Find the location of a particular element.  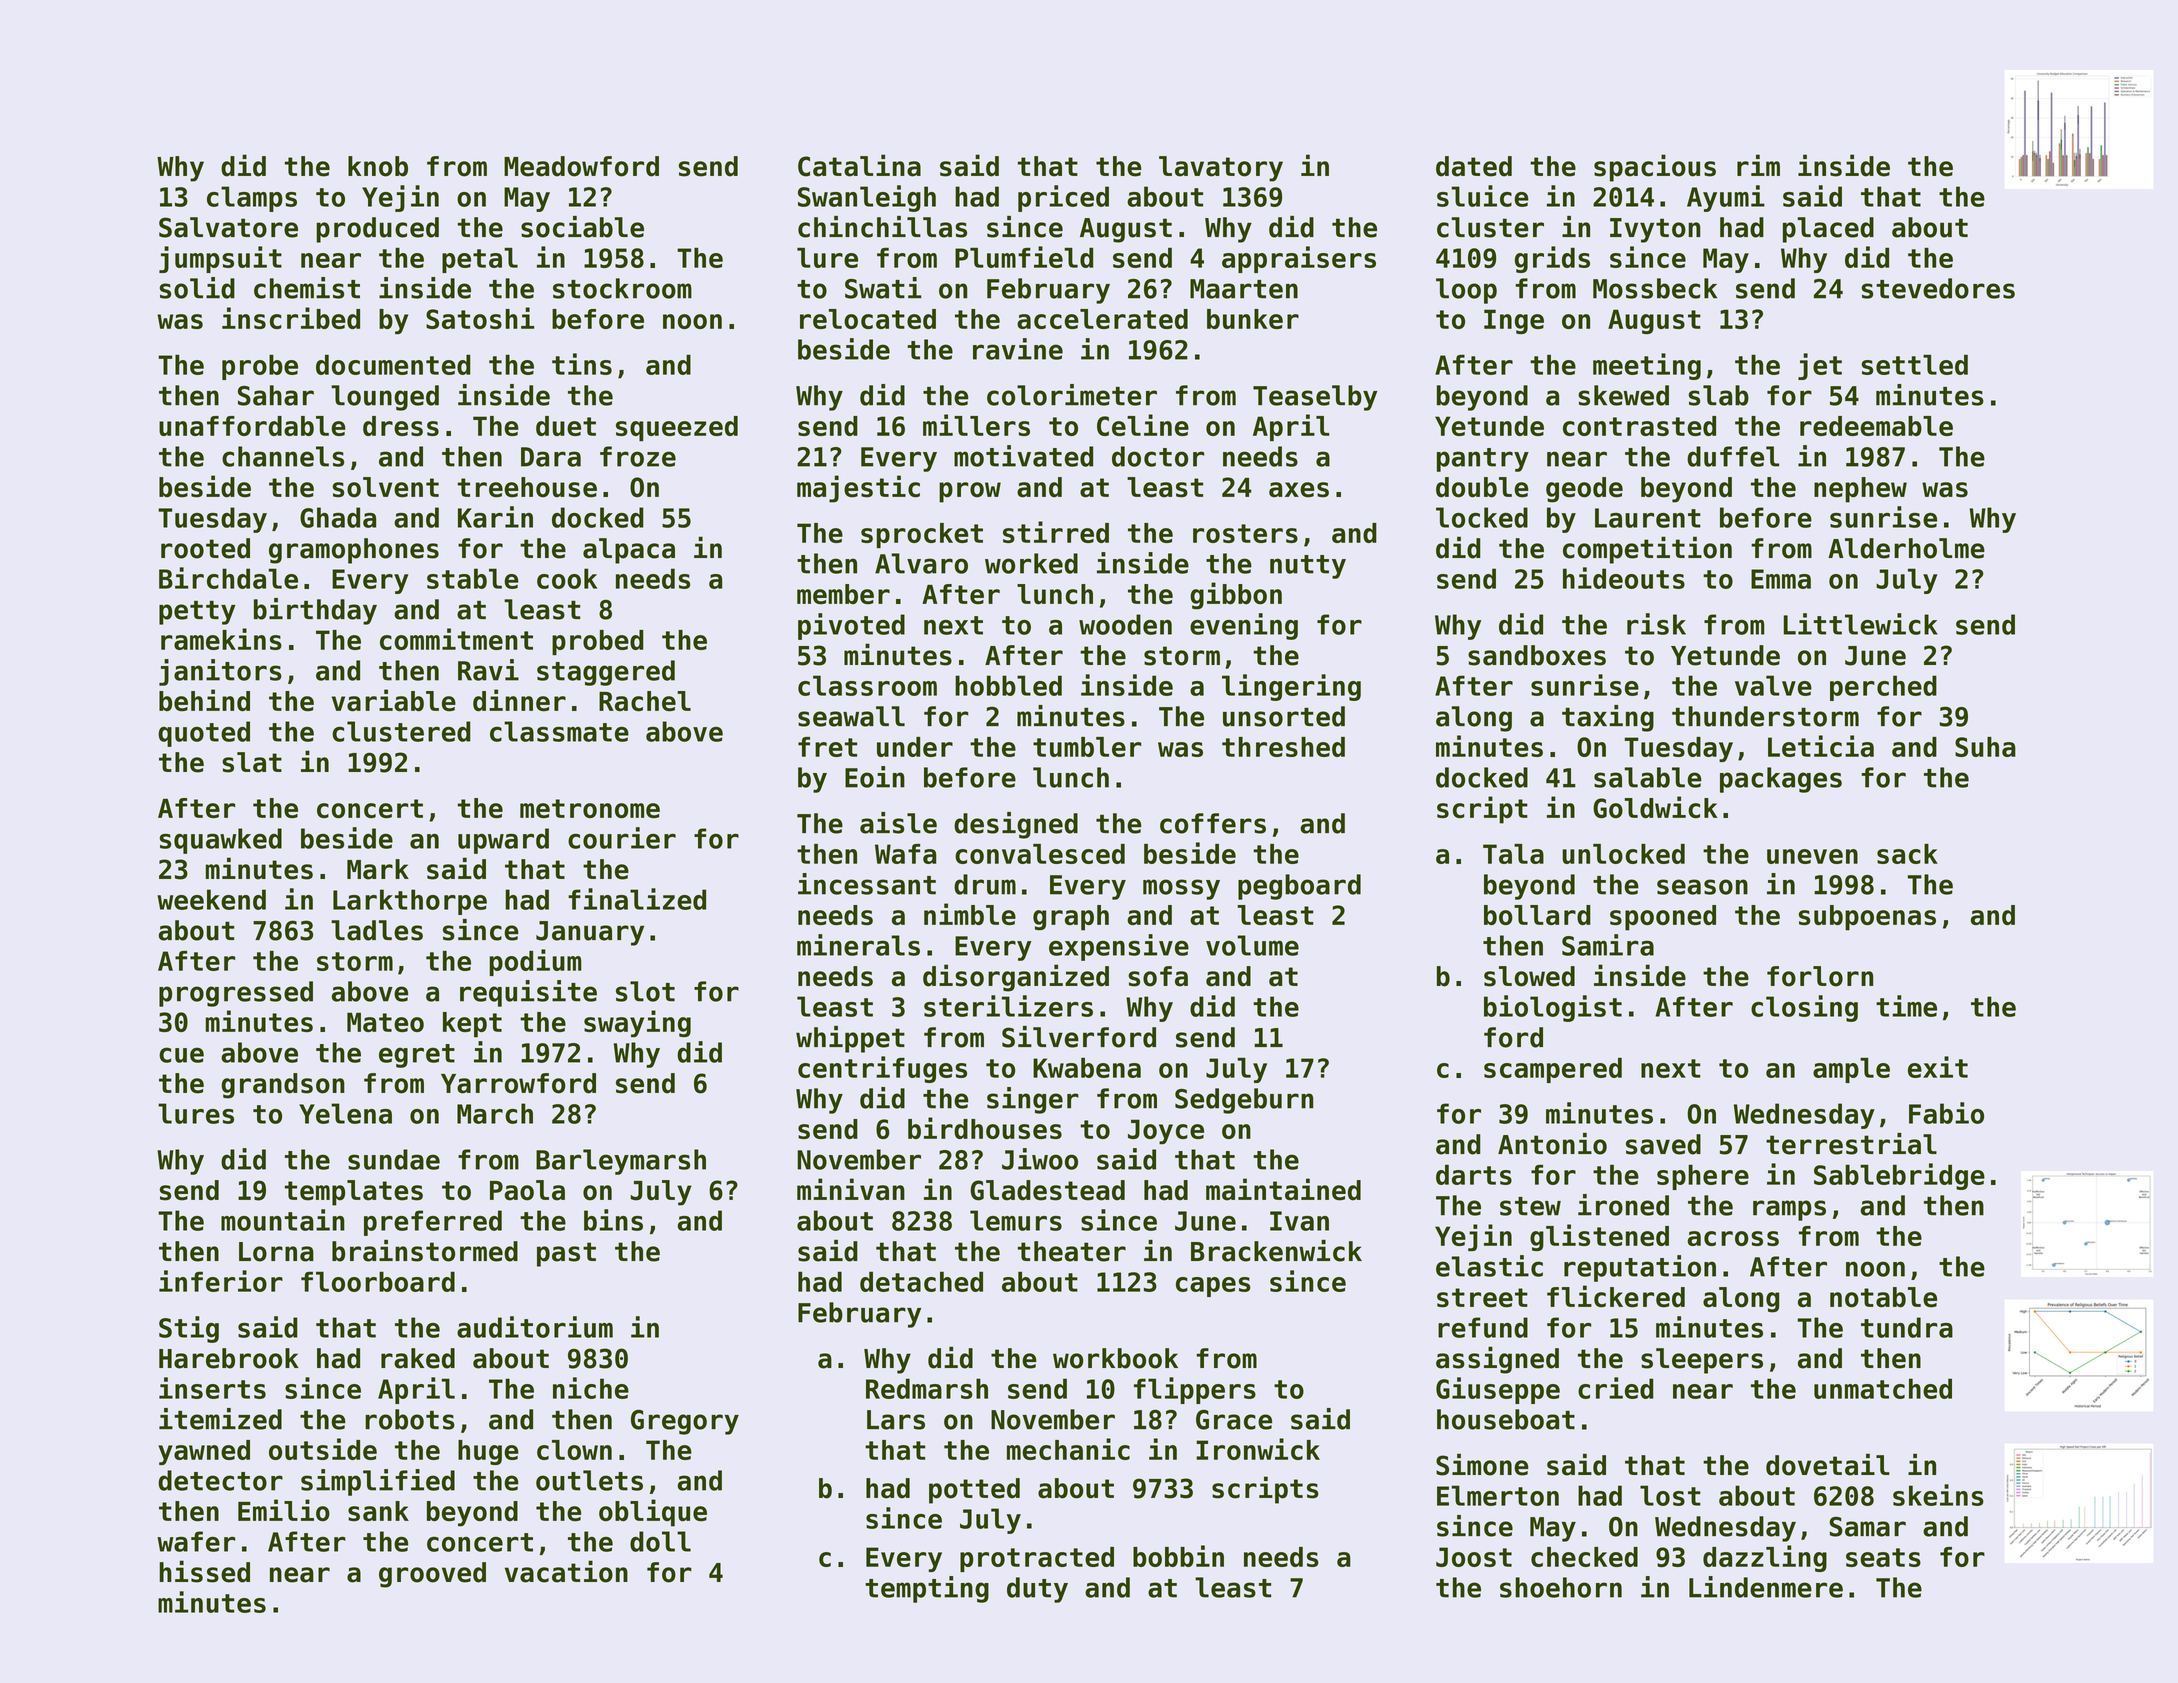

Kwabena is located at coordinates (1087, 1068).
